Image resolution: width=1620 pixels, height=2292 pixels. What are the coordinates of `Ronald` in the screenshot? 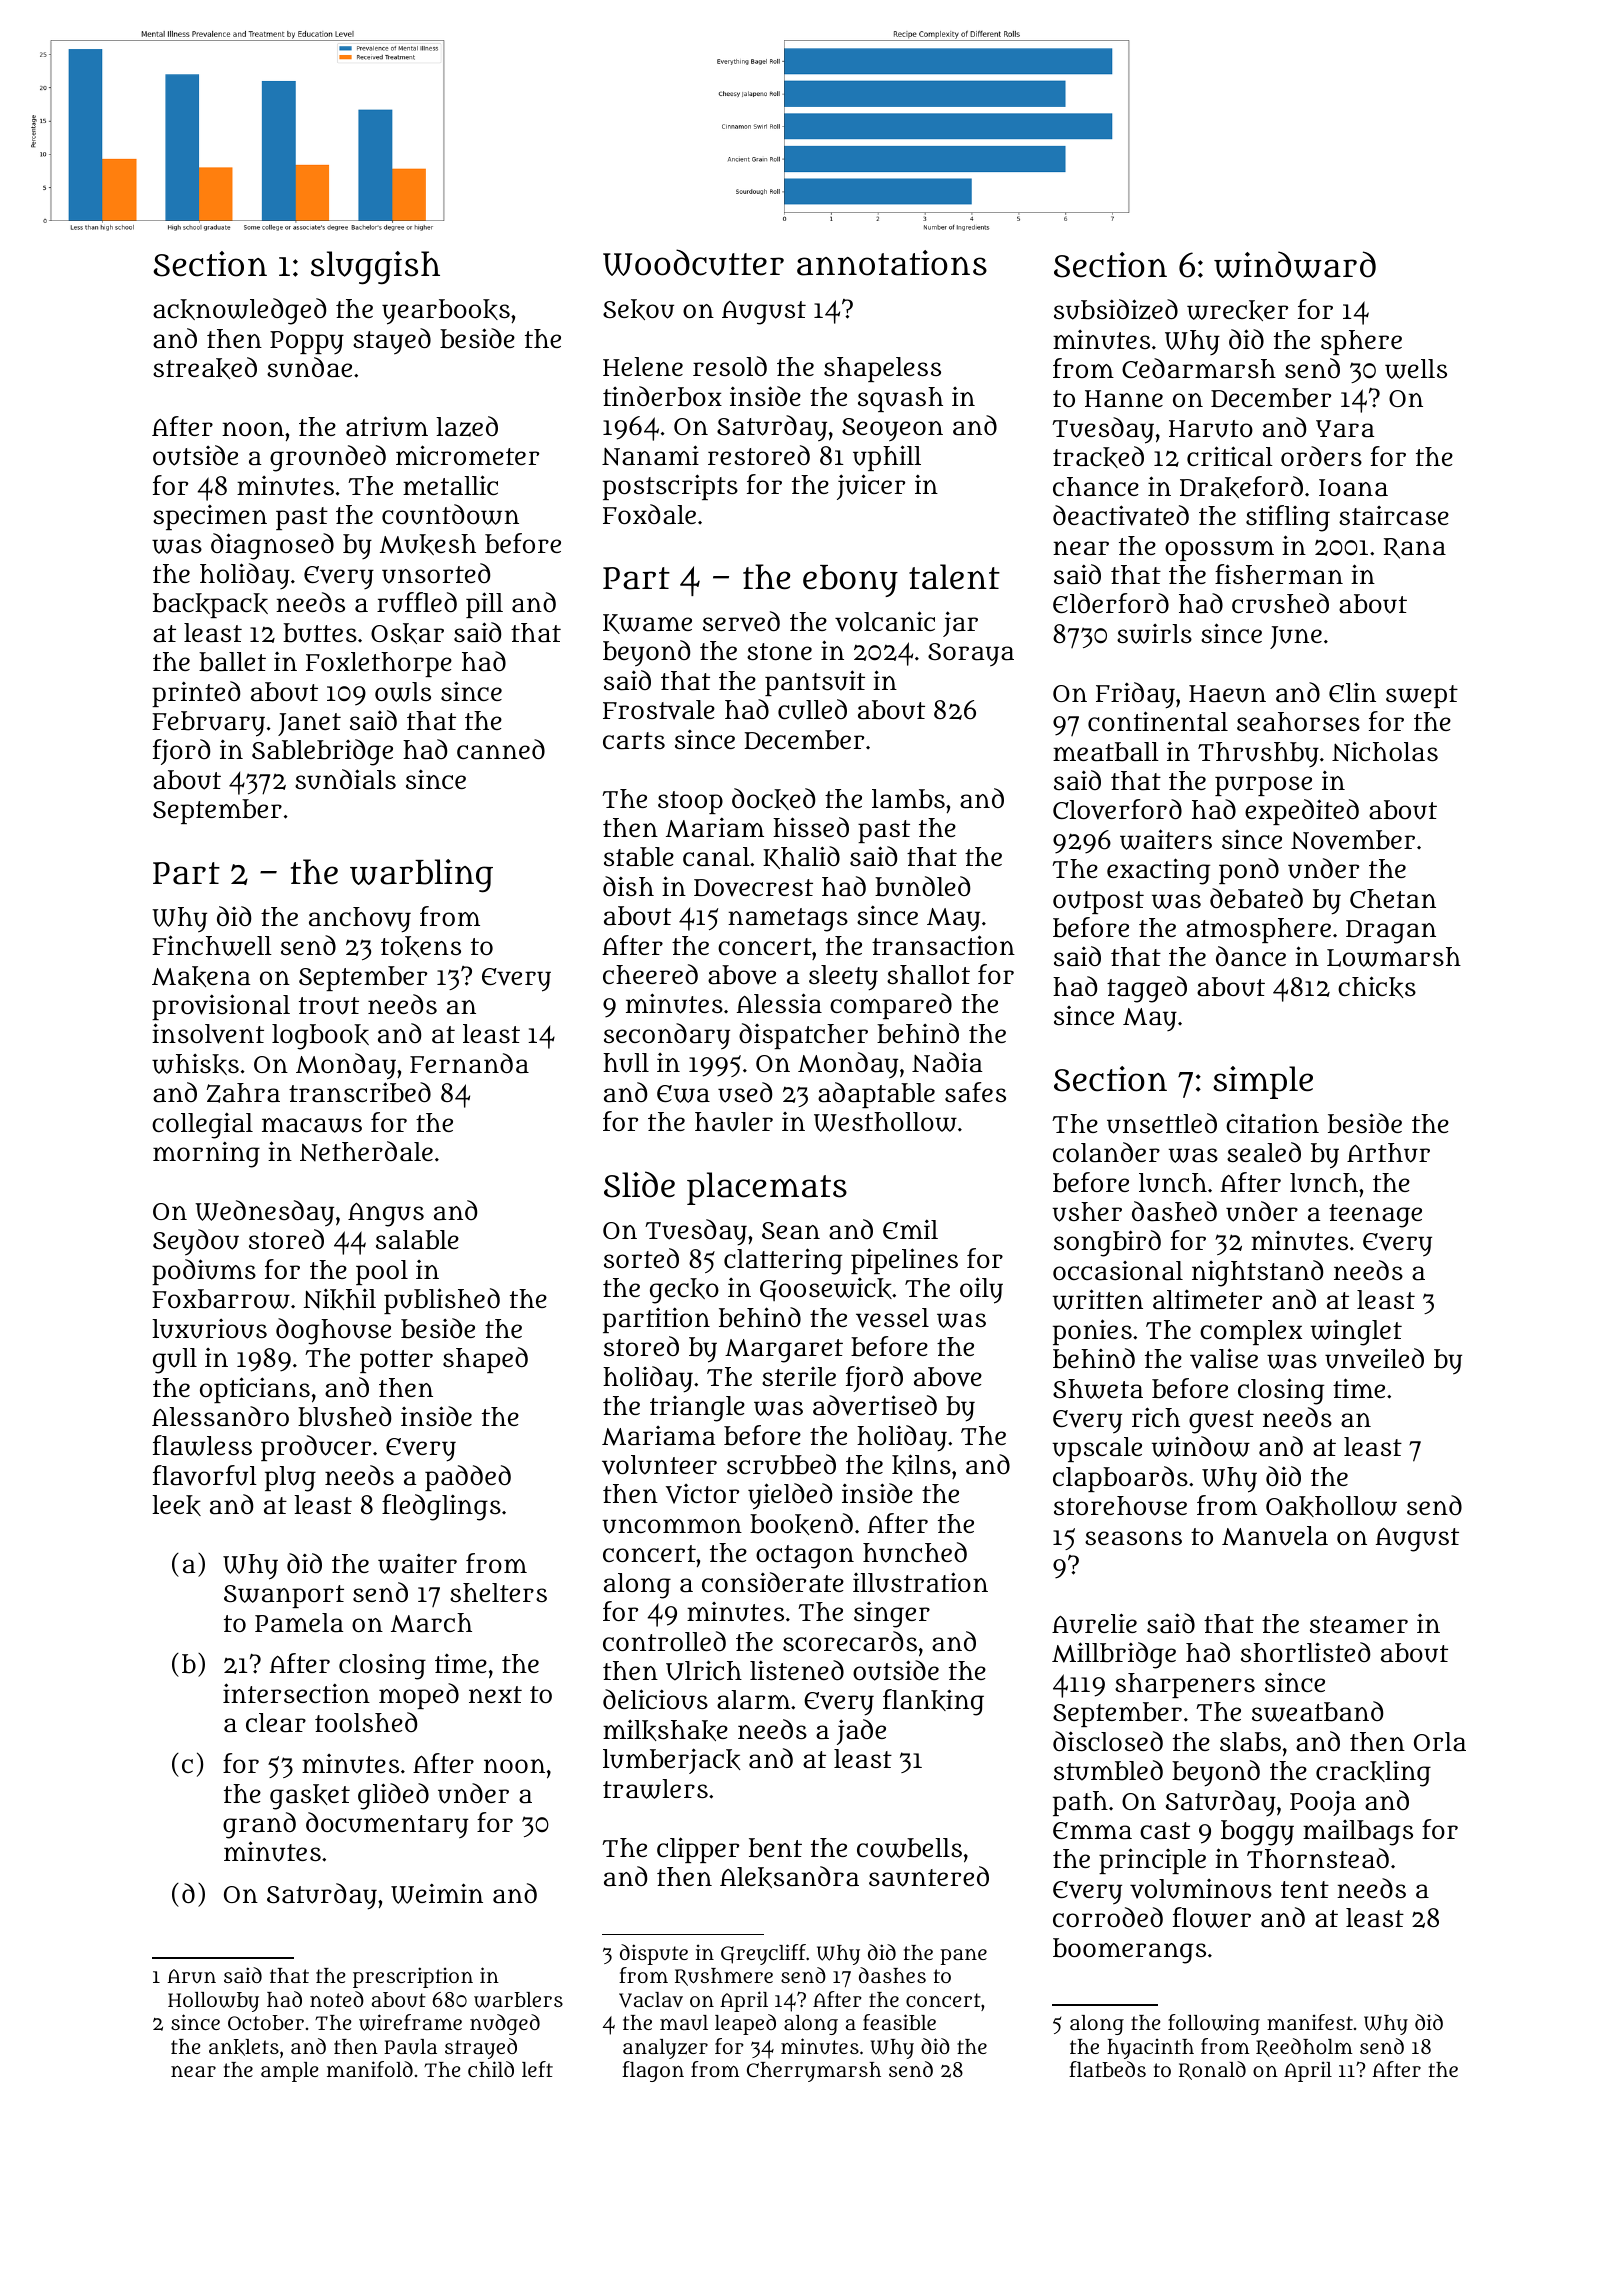 It's located at (1212, 2070).
